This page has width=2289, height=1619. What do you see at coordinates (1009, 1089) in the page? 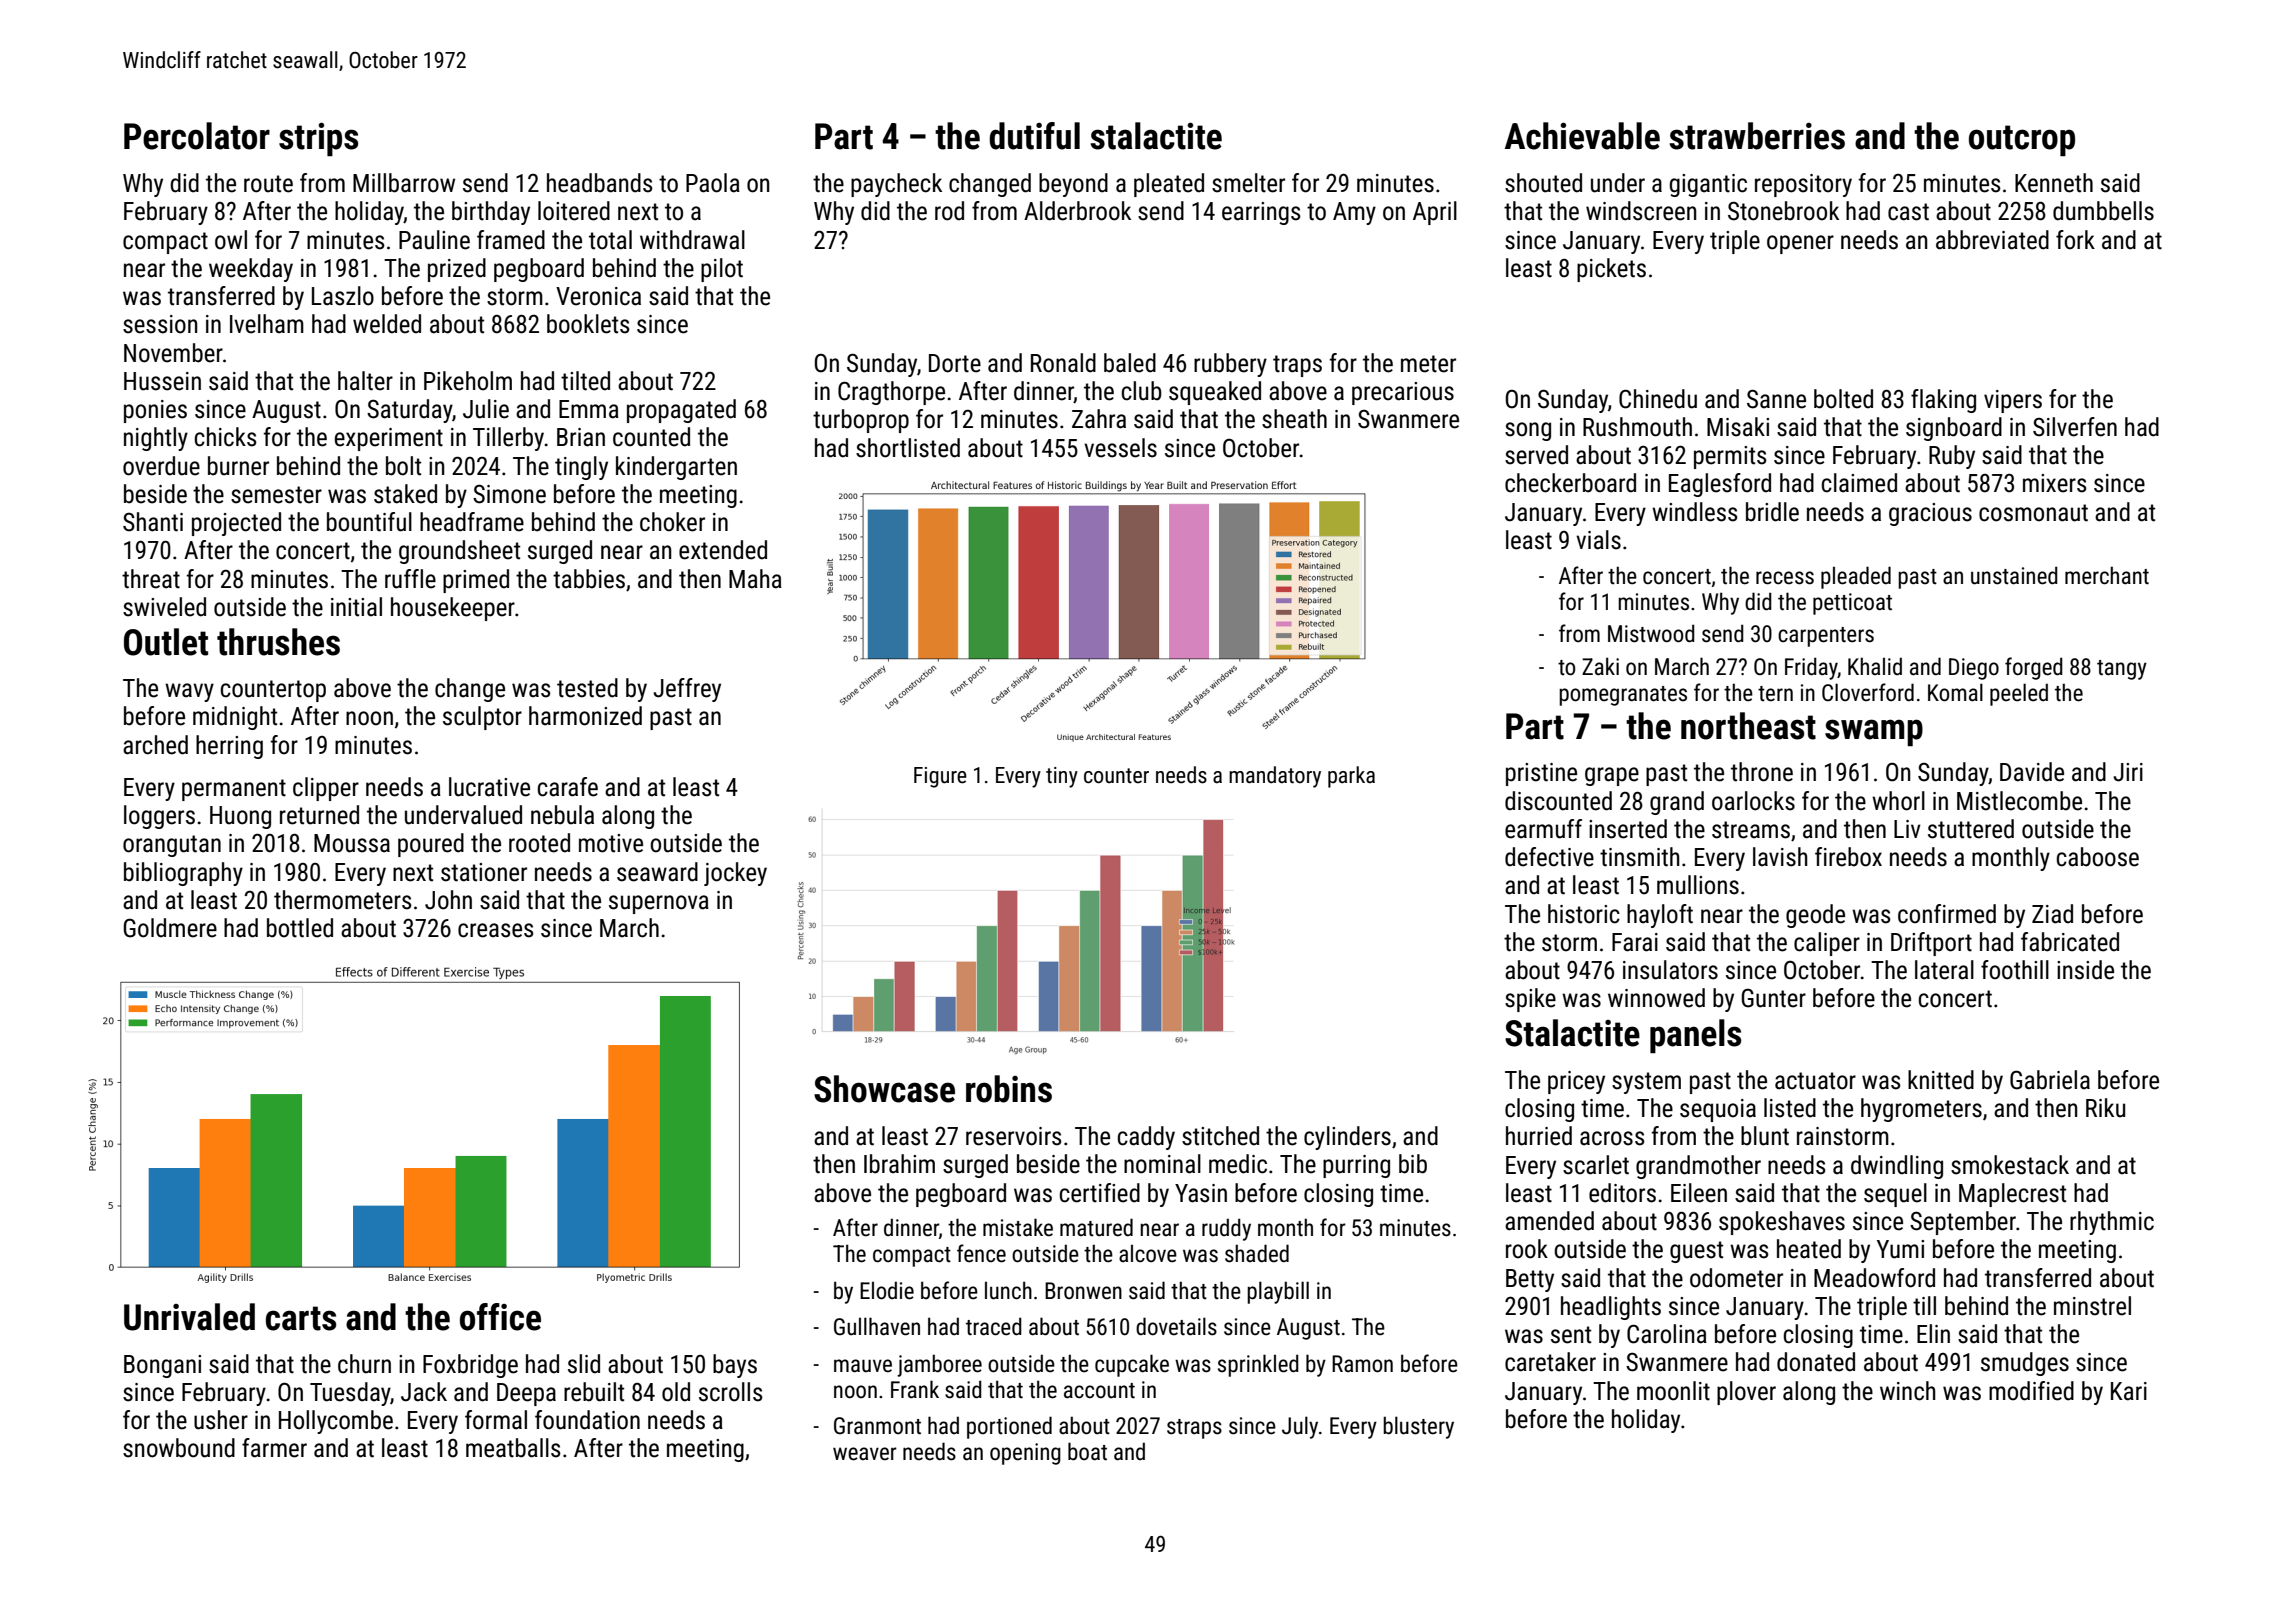
I see `robins` at bounding box center [1009, 1089].
